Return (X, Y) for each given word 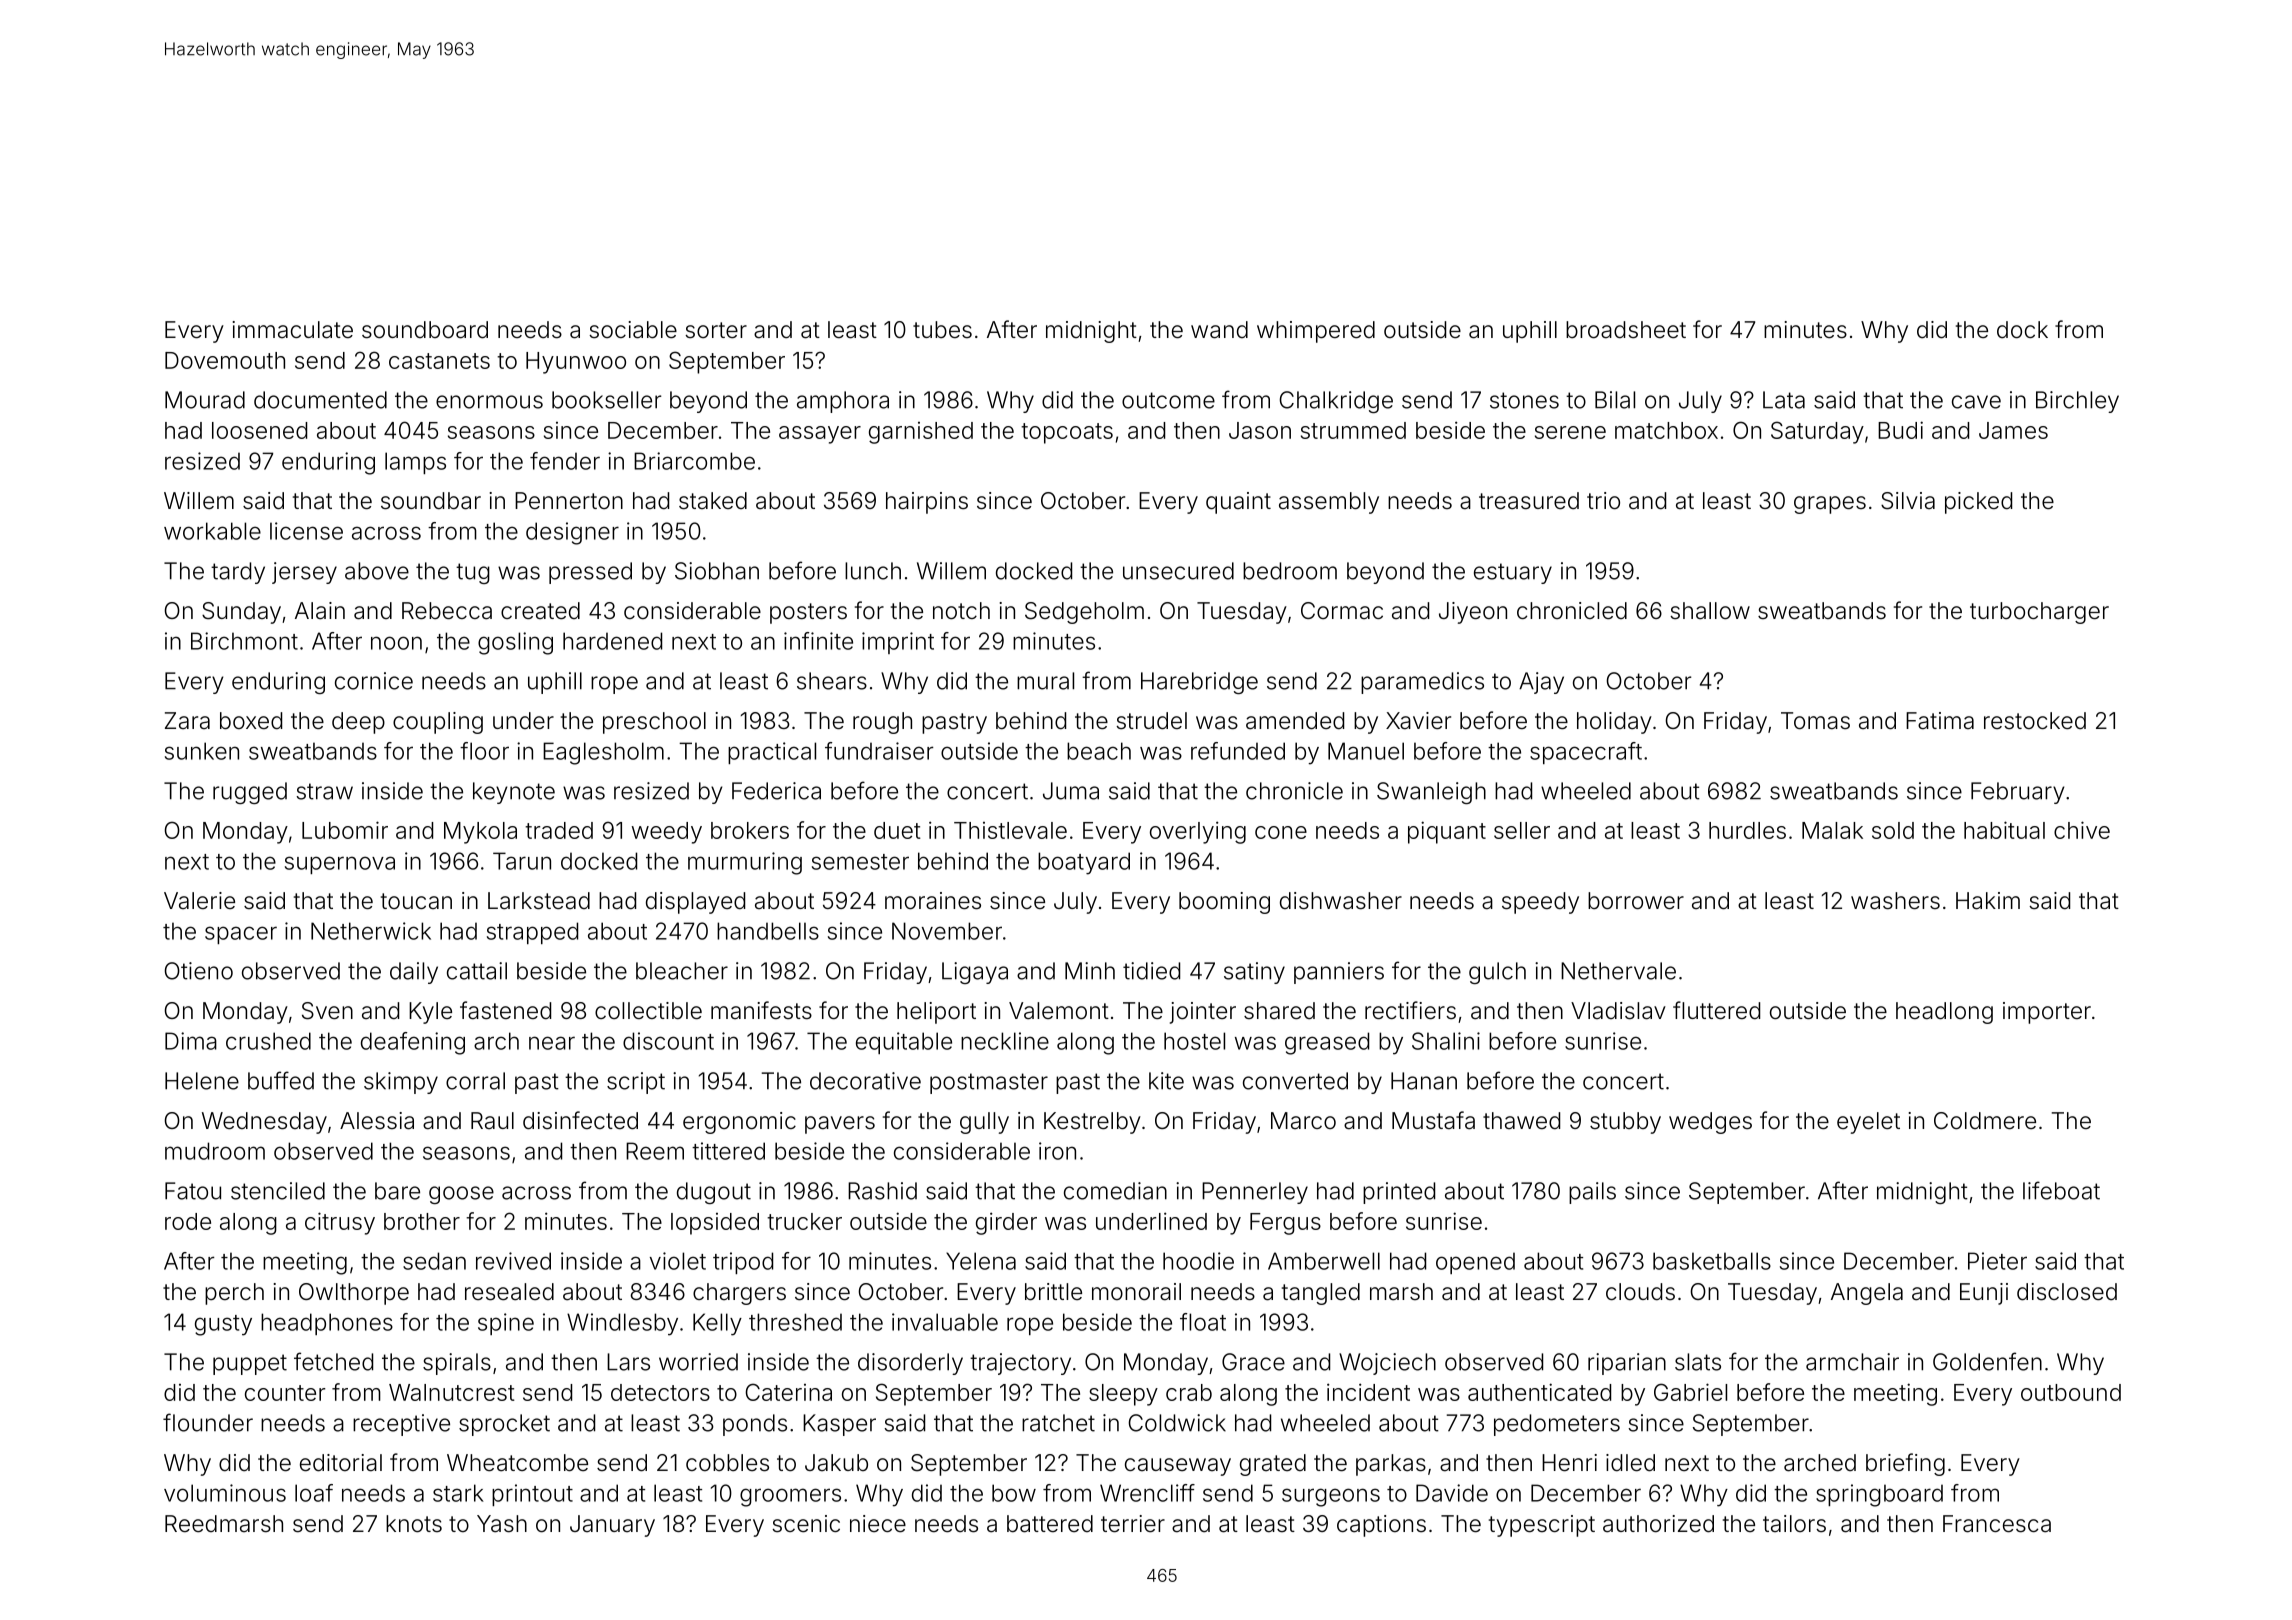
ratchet (1058, 1423)
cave (1976, 402)
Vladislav (1618, 1011)
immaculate (293, 330)
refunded (1238, 751)
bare (397, 1191)
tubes (942, 329)
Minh (1090, 971)
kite (1166, 1081)
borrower (1636, 901)
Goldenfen (1987, 1361)
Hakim (1988, 901)
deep (358, 723)
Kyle (430, 1013)
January (612, 1526)
